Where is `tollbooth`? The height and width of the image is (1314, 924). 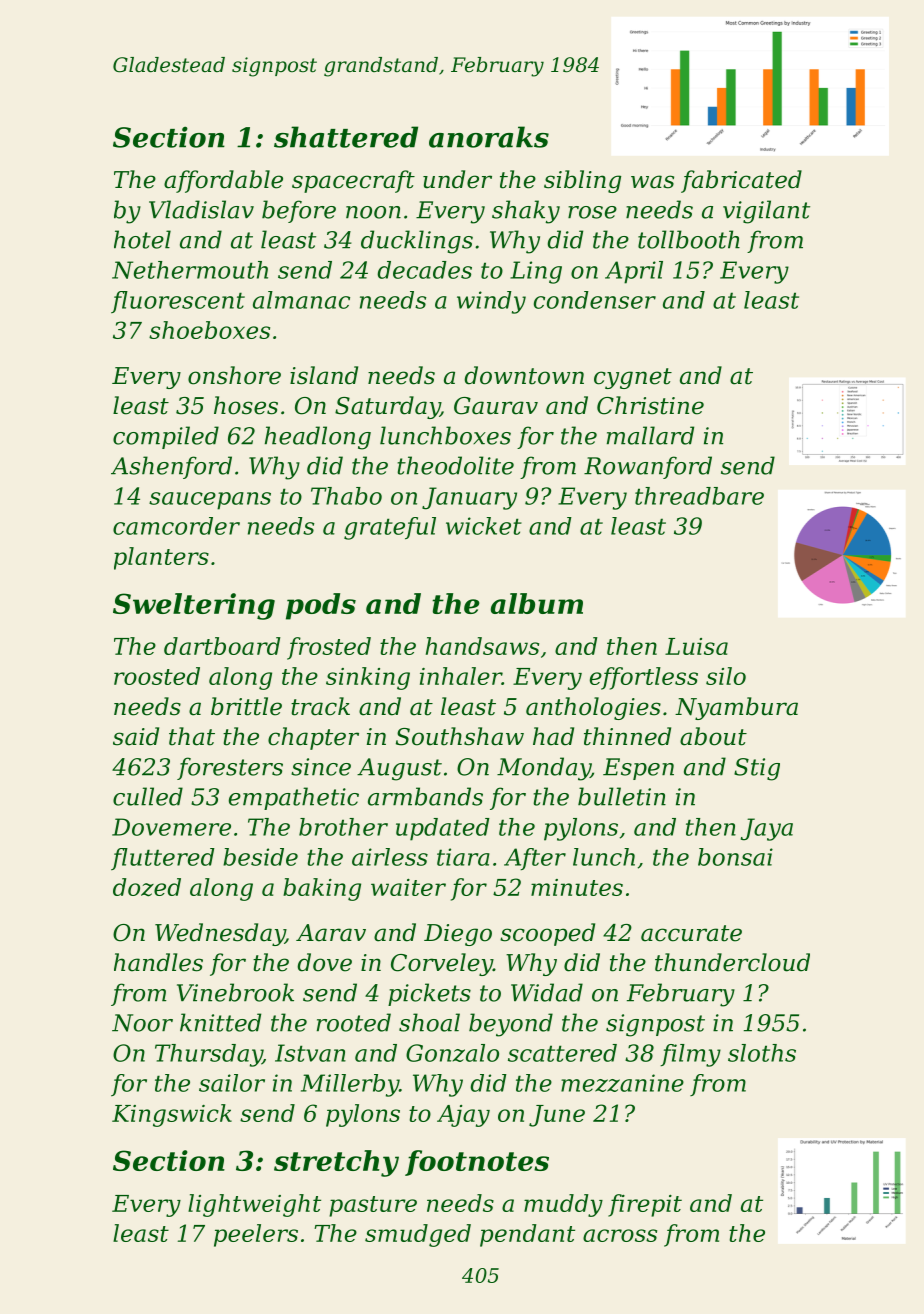
tollbooth is located at coordinates (689, 239).
